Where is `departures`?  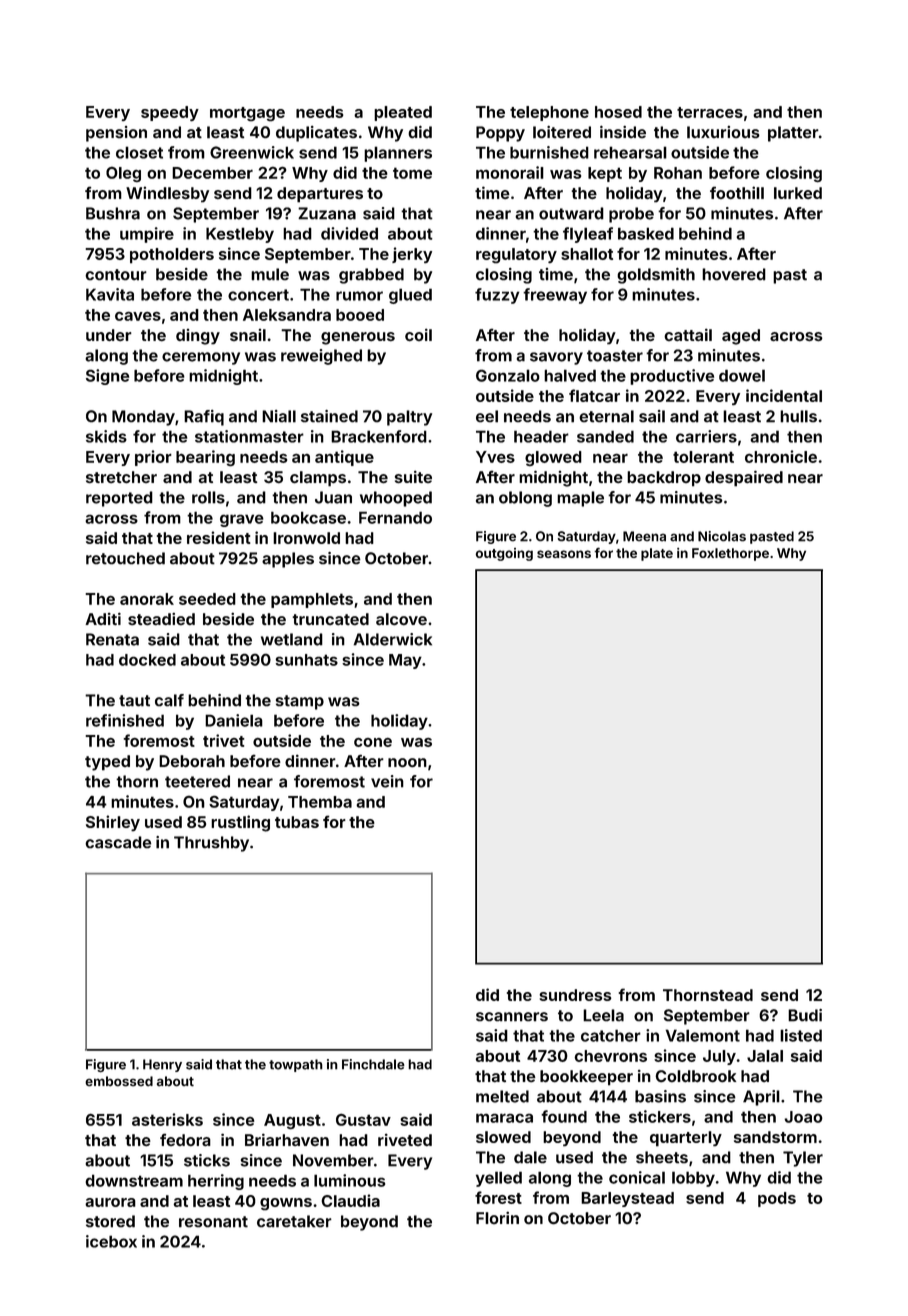 departures is located at coordinates (320, 195).
